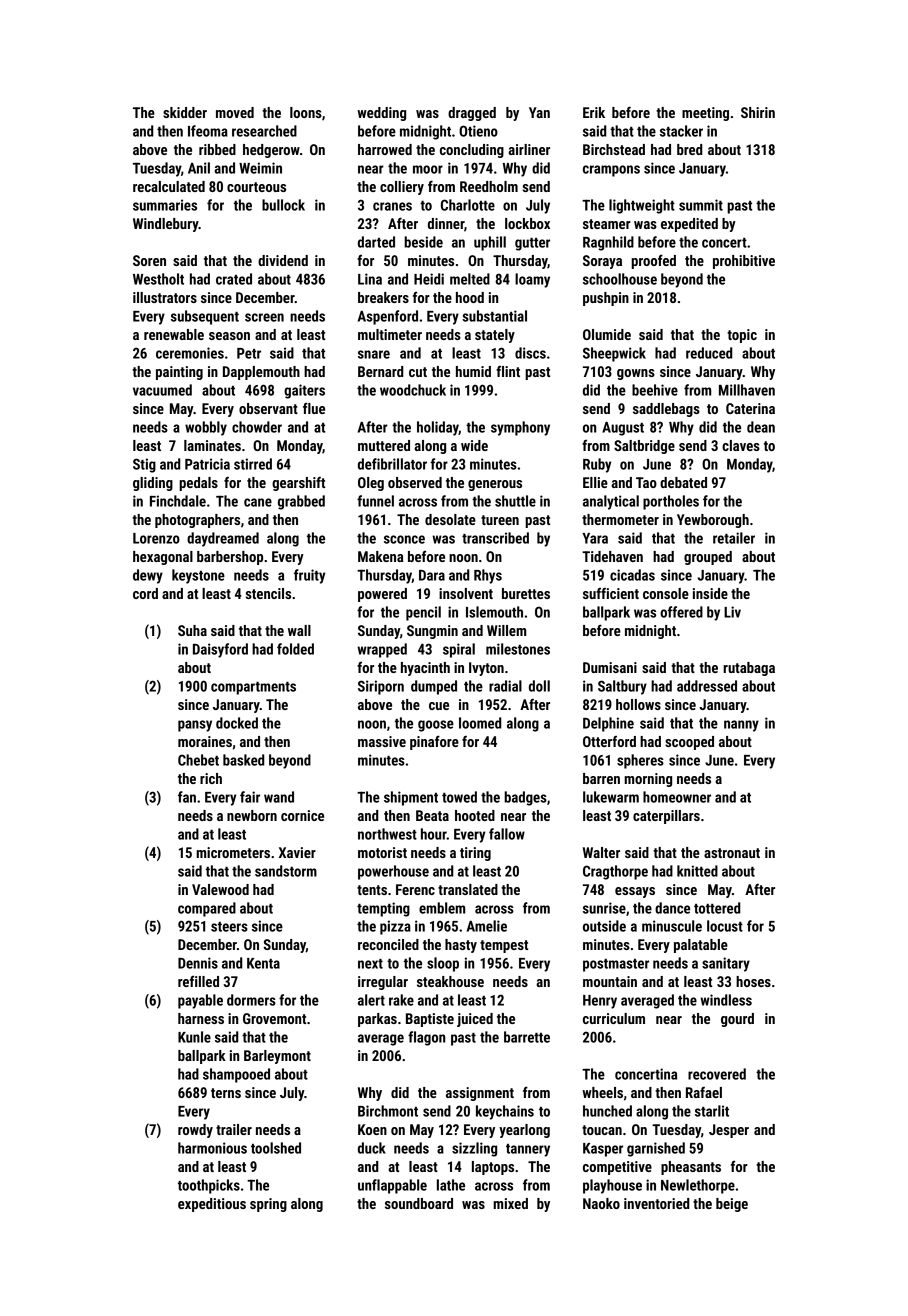 The height and width of the screenshot is (1316, 908). What do you see at coordinates (381, 114) in the screenshot?
I see `wedding` at bounding box center [381, 114].
